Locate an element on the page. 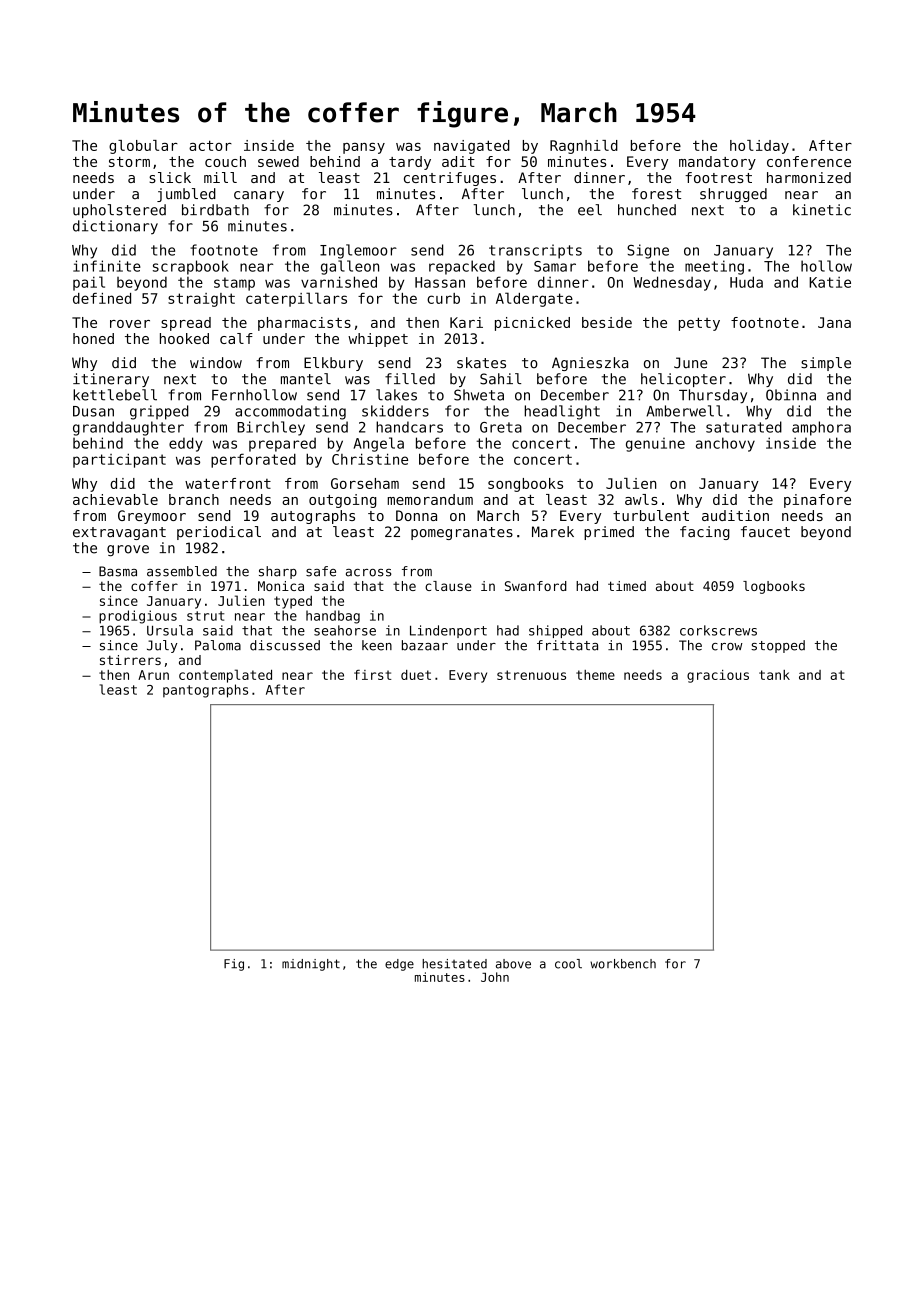  mandatory is located at coordinates (717, 163).
